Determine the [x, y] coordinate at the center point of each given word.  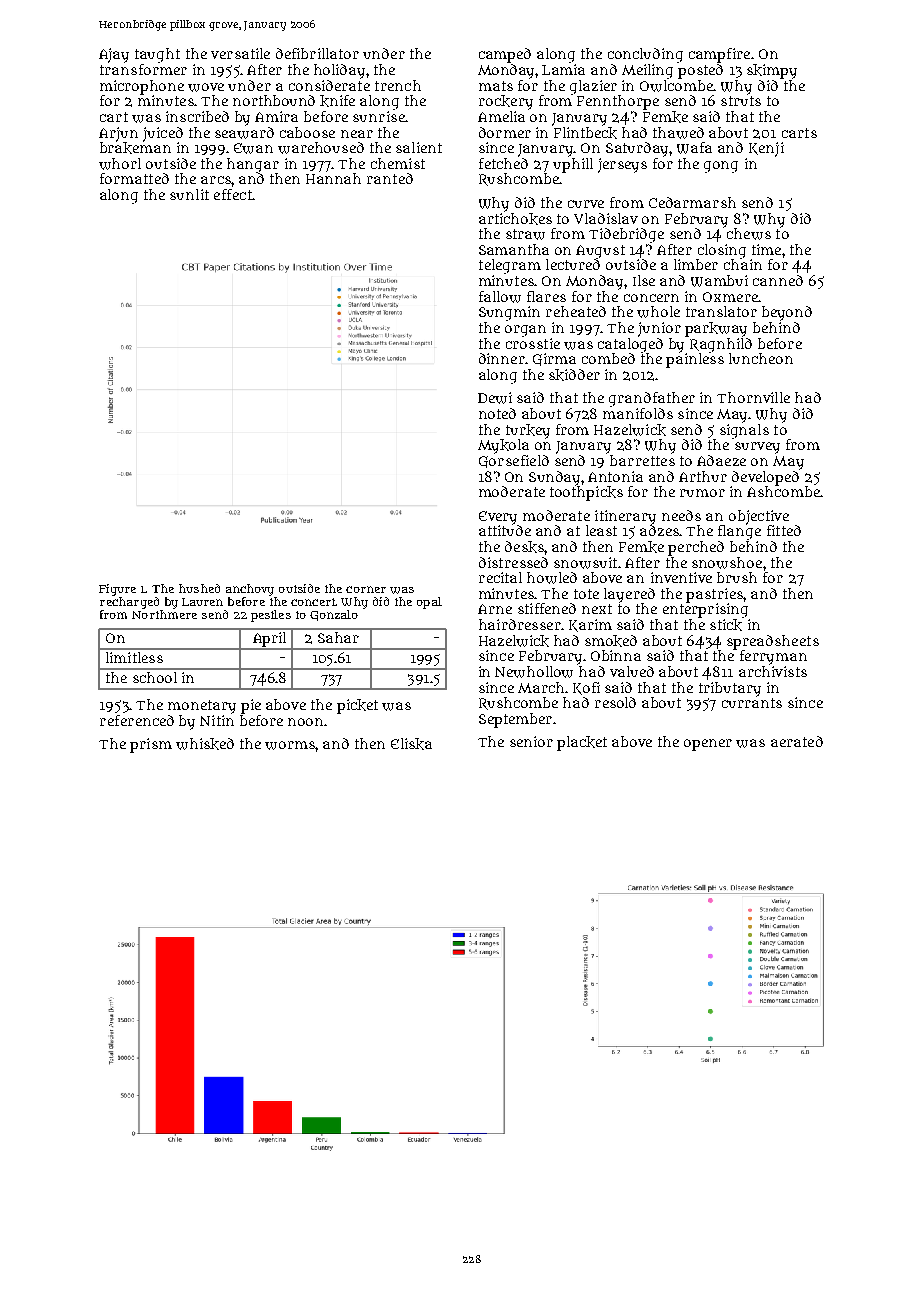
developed [765, 478]
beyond [787, 313]
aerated [797, 741]
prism [151, 745]
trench [398, 85]
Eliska [411, 744]
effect [233, 194]
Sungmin [509, 313]
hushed [199, 588]
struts [741, 101]
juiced [163, 134]
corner [366, 589]
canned [778, 280]
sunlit [189, 194]
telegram [510, 266]
